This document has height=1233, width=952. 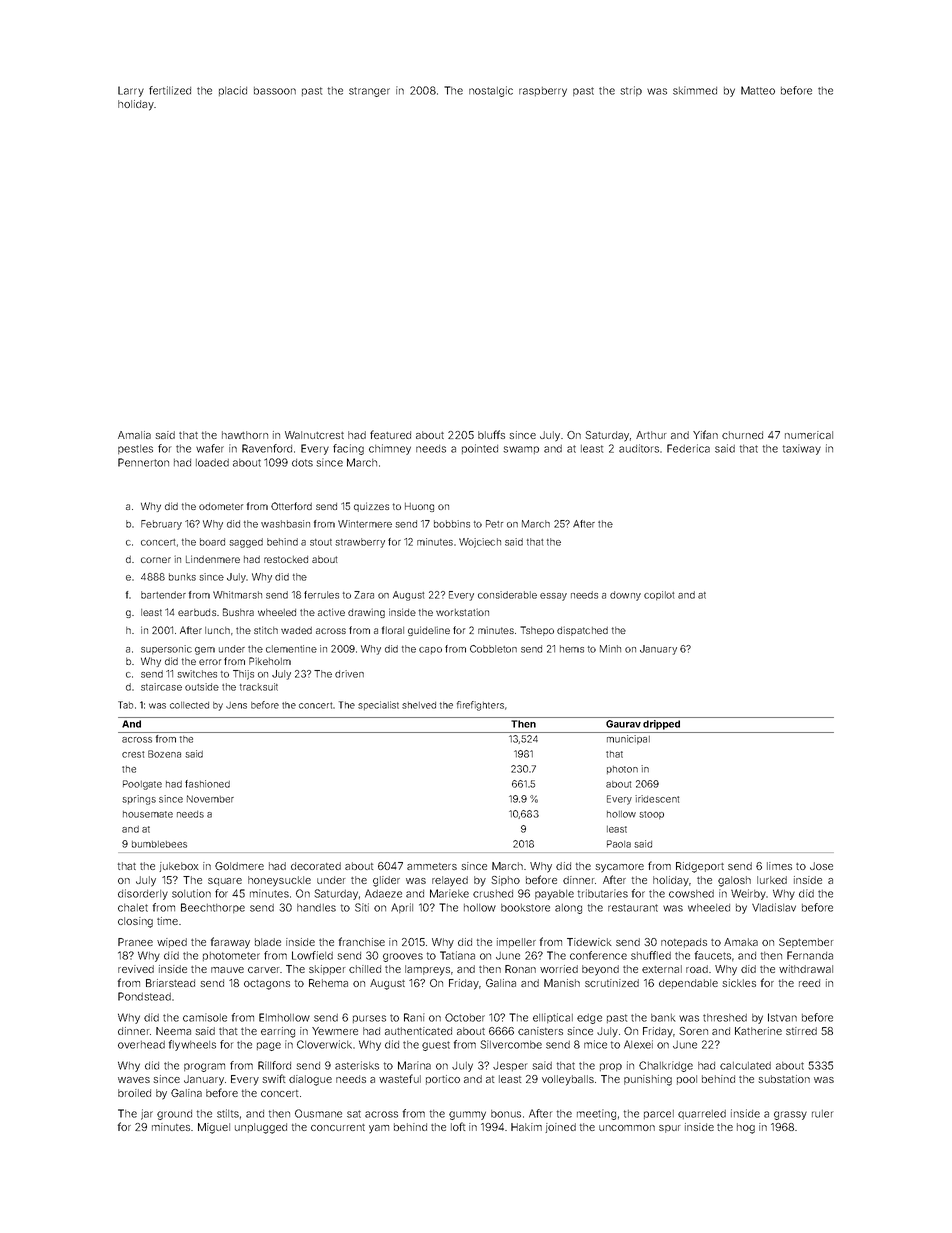 What do you see at coordinates (221, 506) in the document?
I see `odometer` at bounding box center [221, 506].
